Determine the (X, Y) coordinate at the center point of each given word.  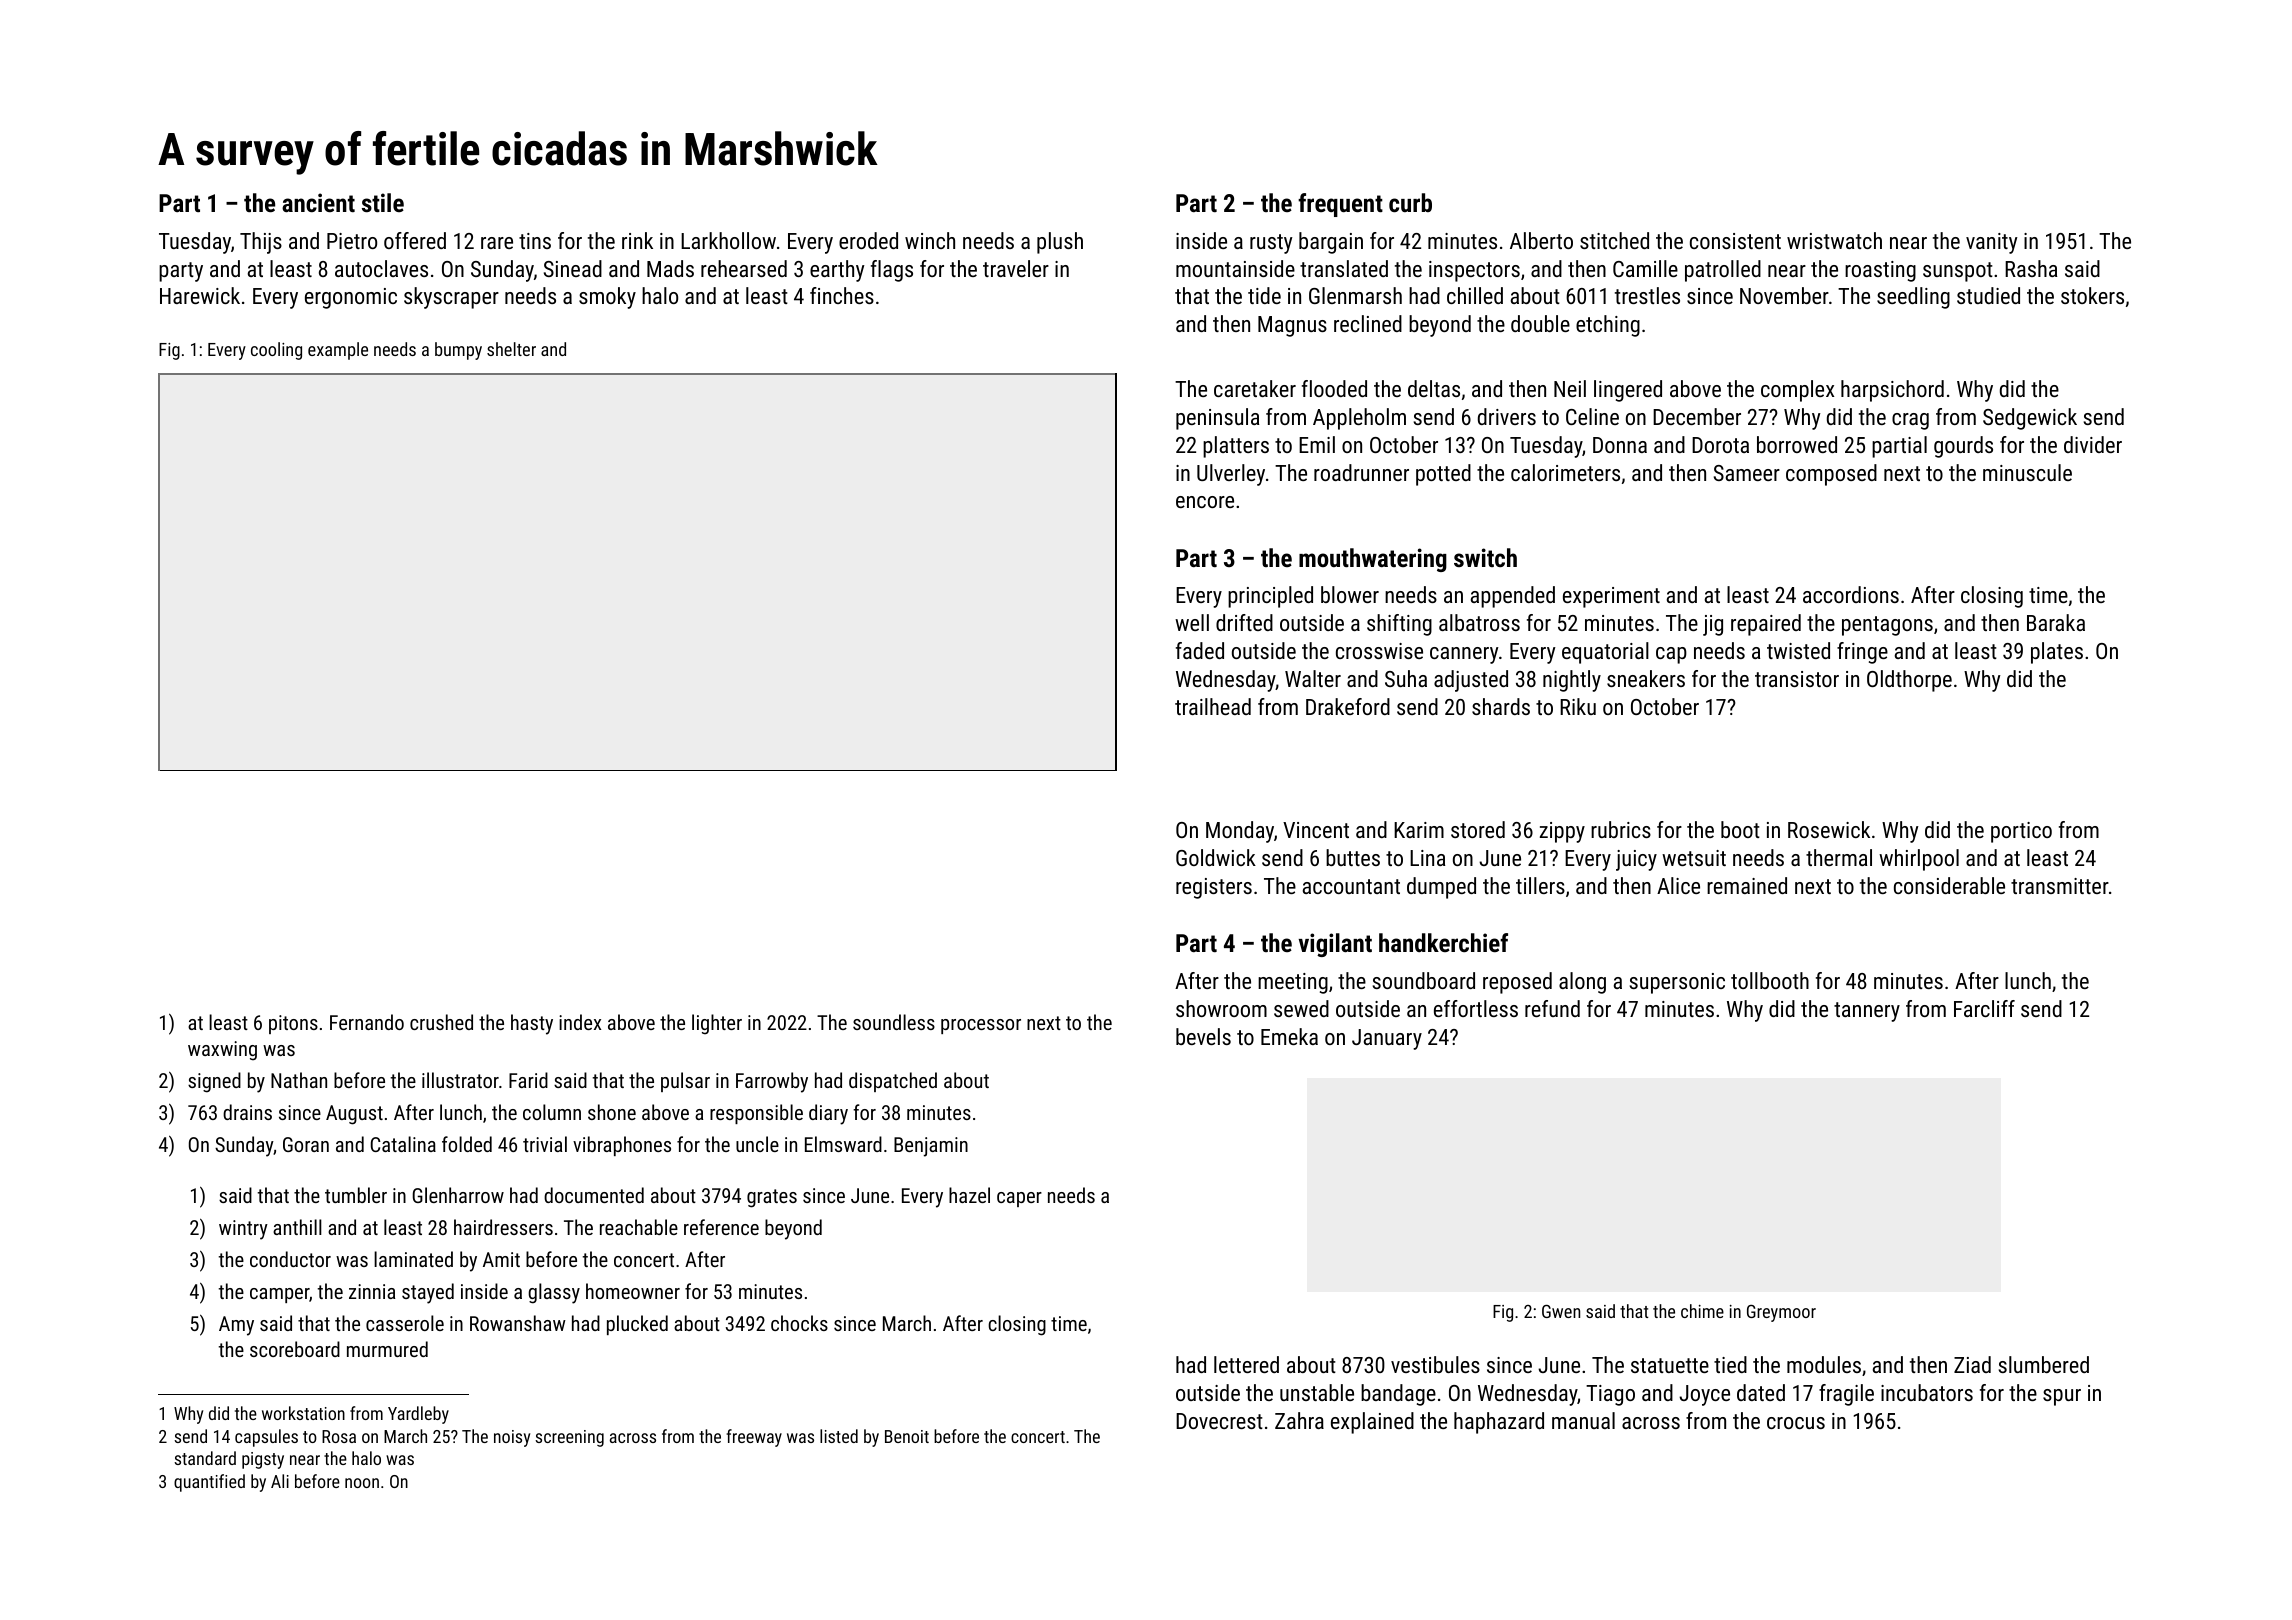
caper (1019, 1199)
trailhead (1213, 706)
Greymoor (1781, 1313)
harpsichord (1892, 391)
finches (842, 295)
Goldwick (1216, 857)
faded (1200, 650)
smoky (607, 298)
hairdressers (503, 1227)
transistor (1797, 679)
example (338, 351)
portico (2021, 832)
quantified (209, 1483)
